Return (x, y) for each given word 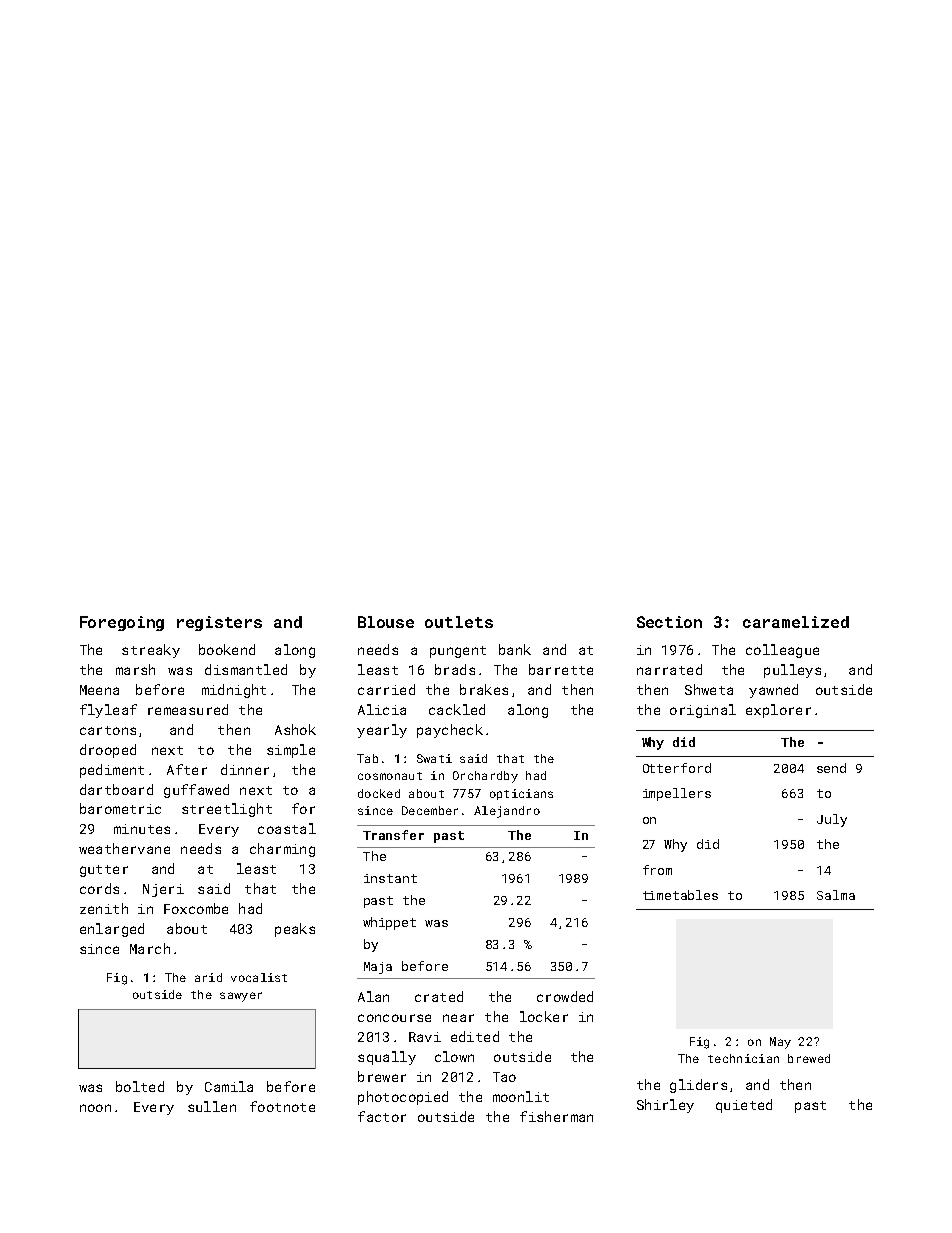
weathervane (124, 848)
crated (439, 996)
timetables (680, 895)
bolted (140, 1086)
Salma (836, 895)
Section (669, 622)
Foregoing (122, 623)
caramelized (796, 622)
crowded (565, 996)
